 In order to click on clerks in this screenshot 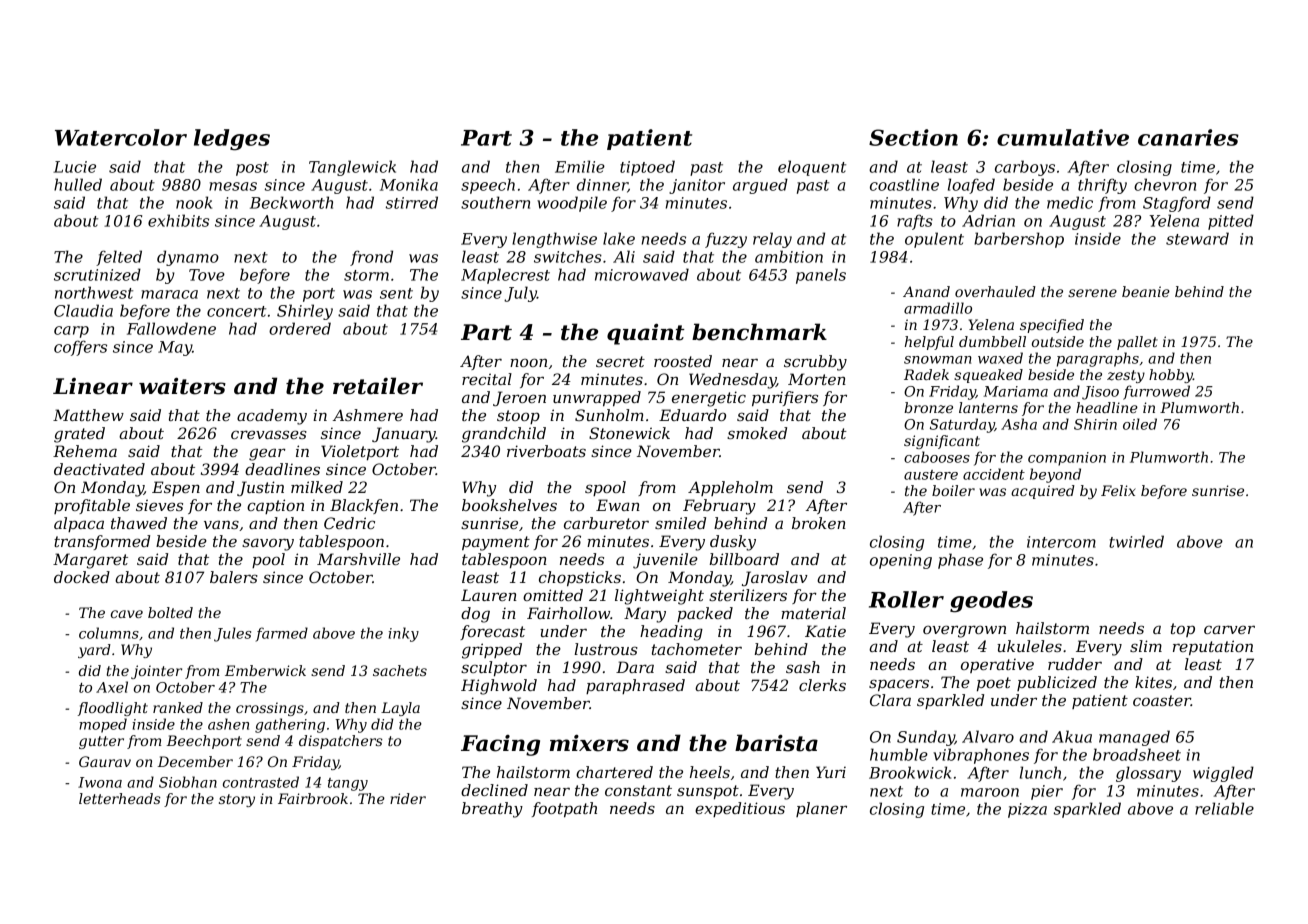, I will do `click(822, 685)`.
